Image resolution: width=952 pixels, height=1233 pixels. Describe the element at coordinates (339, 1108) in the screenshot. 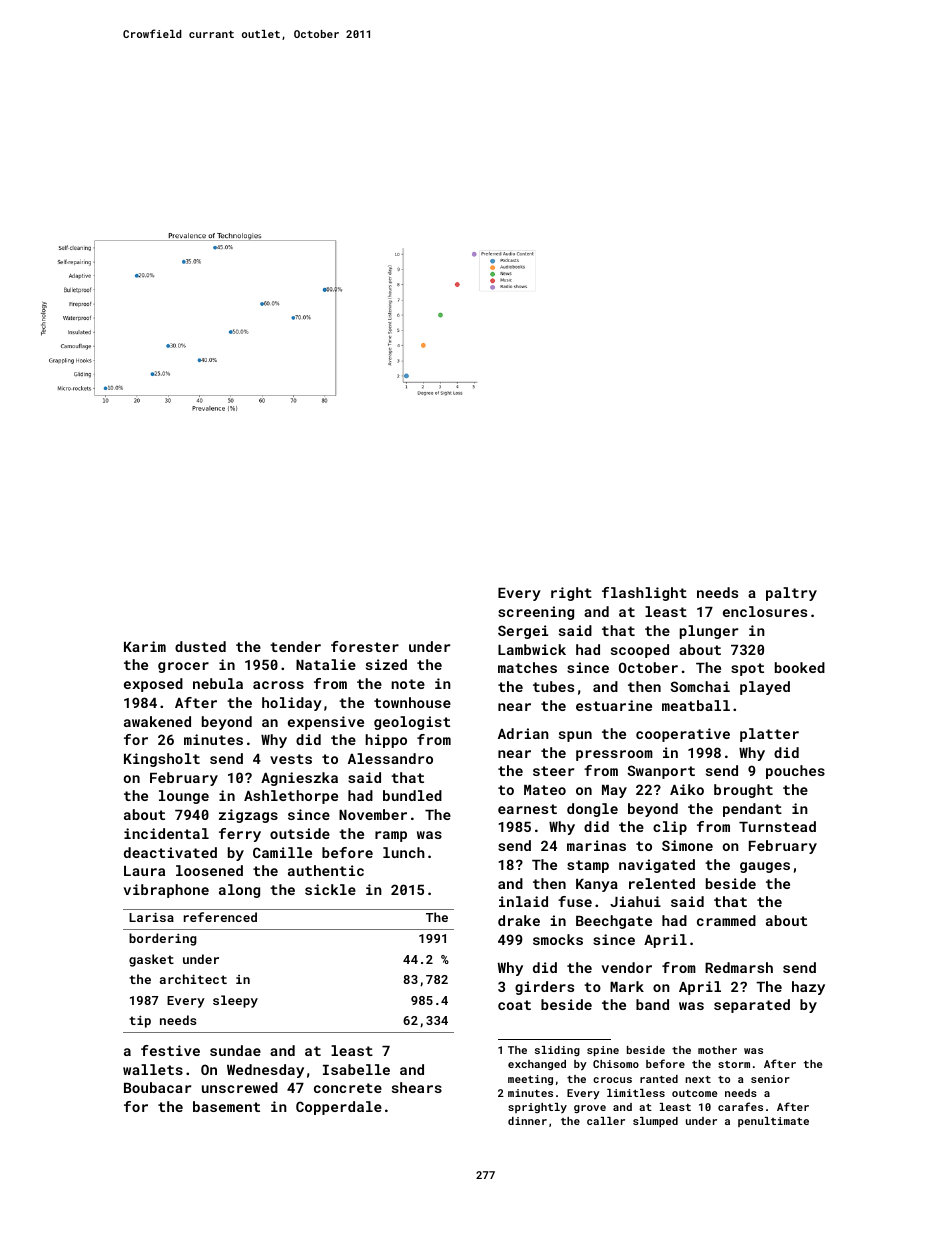

I see `Copperdale` at that location.
